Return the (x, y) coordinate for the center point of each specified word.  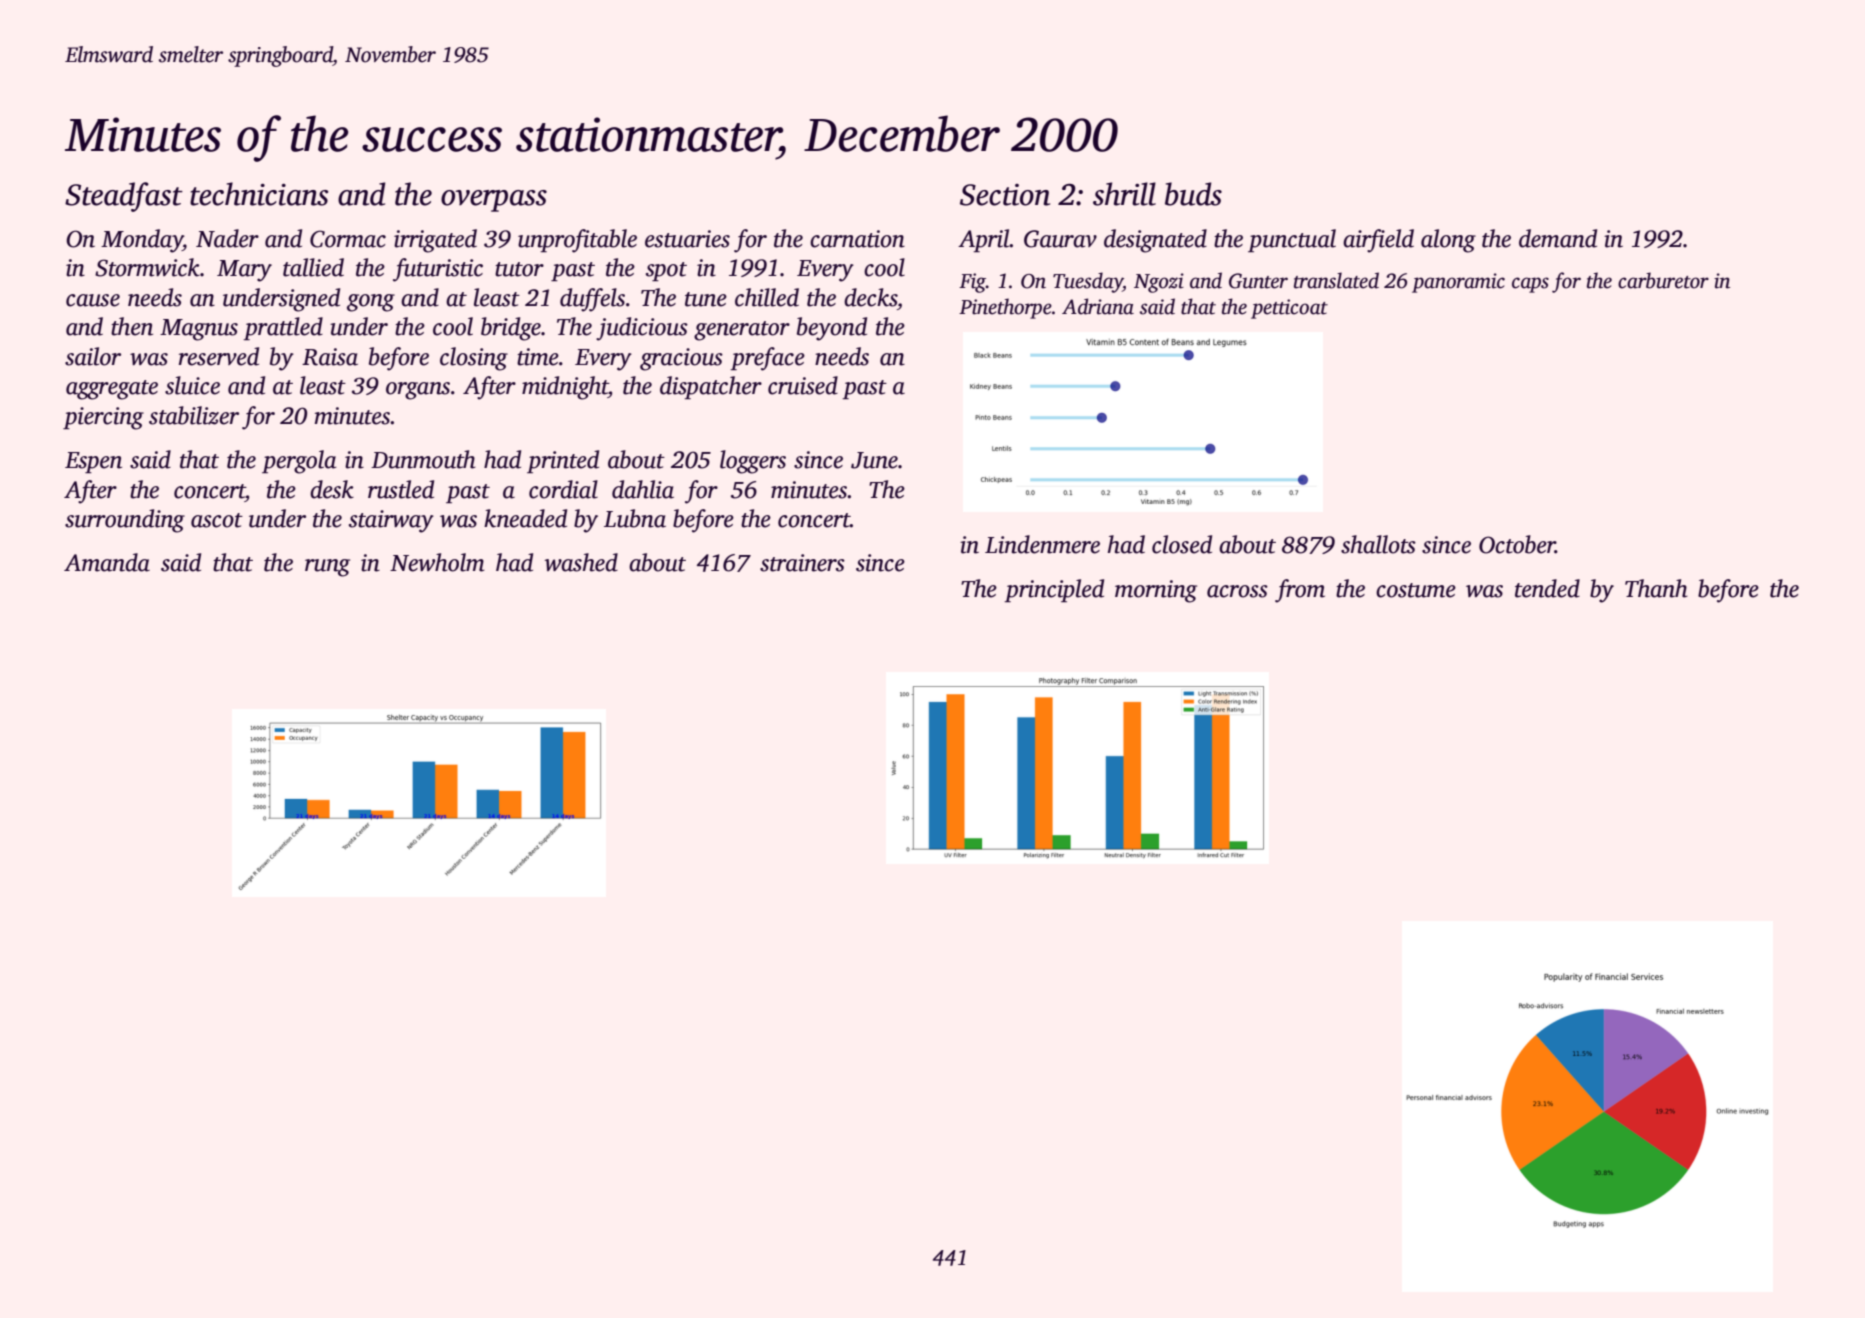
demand (1558, 238)
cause (93, 300)
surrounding (125, 521)
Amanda (107, 562)
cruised (803, 385)
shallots (1378, 544)
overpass (494, 201)
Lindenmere (1042, 544)
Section (1005, 195)
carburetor (1663, 280)
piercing (103, 418)
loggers (753, 462)
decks (870, 297)
